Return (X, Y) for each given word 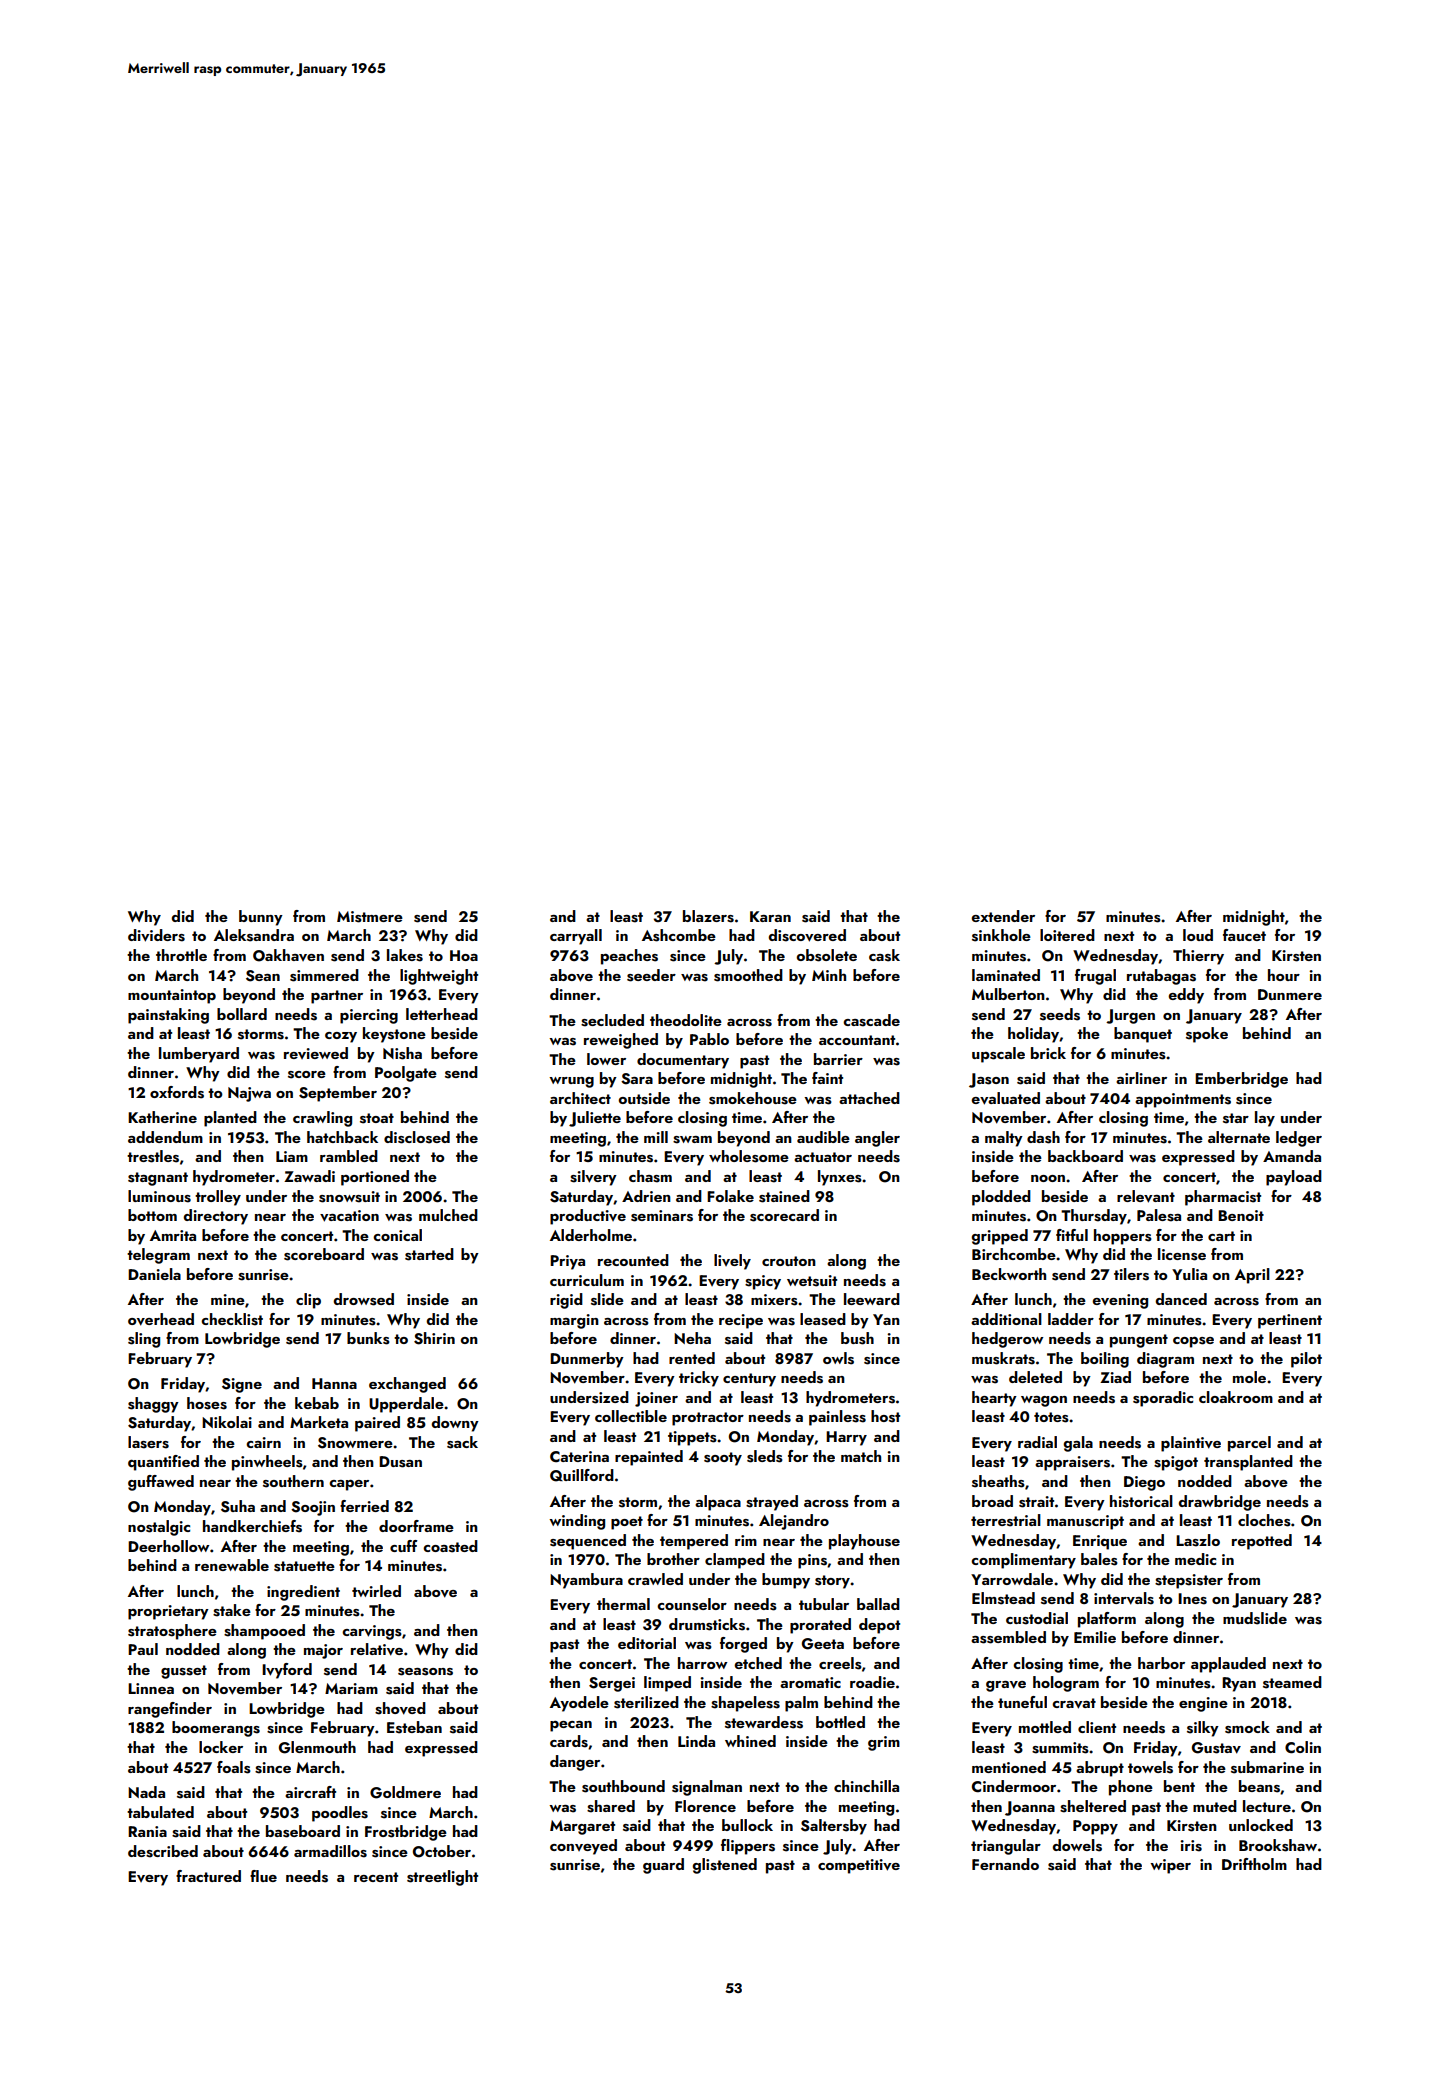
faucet (1244, 935)
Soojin (313, 1508)
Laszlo (1198, 1540)
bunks (368, 1338)
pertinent (1290, 1321)
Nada (146, 1792)
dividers (156, 935)
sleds (765, 1456)
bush (857, 1338)
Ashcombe (679, 935)
